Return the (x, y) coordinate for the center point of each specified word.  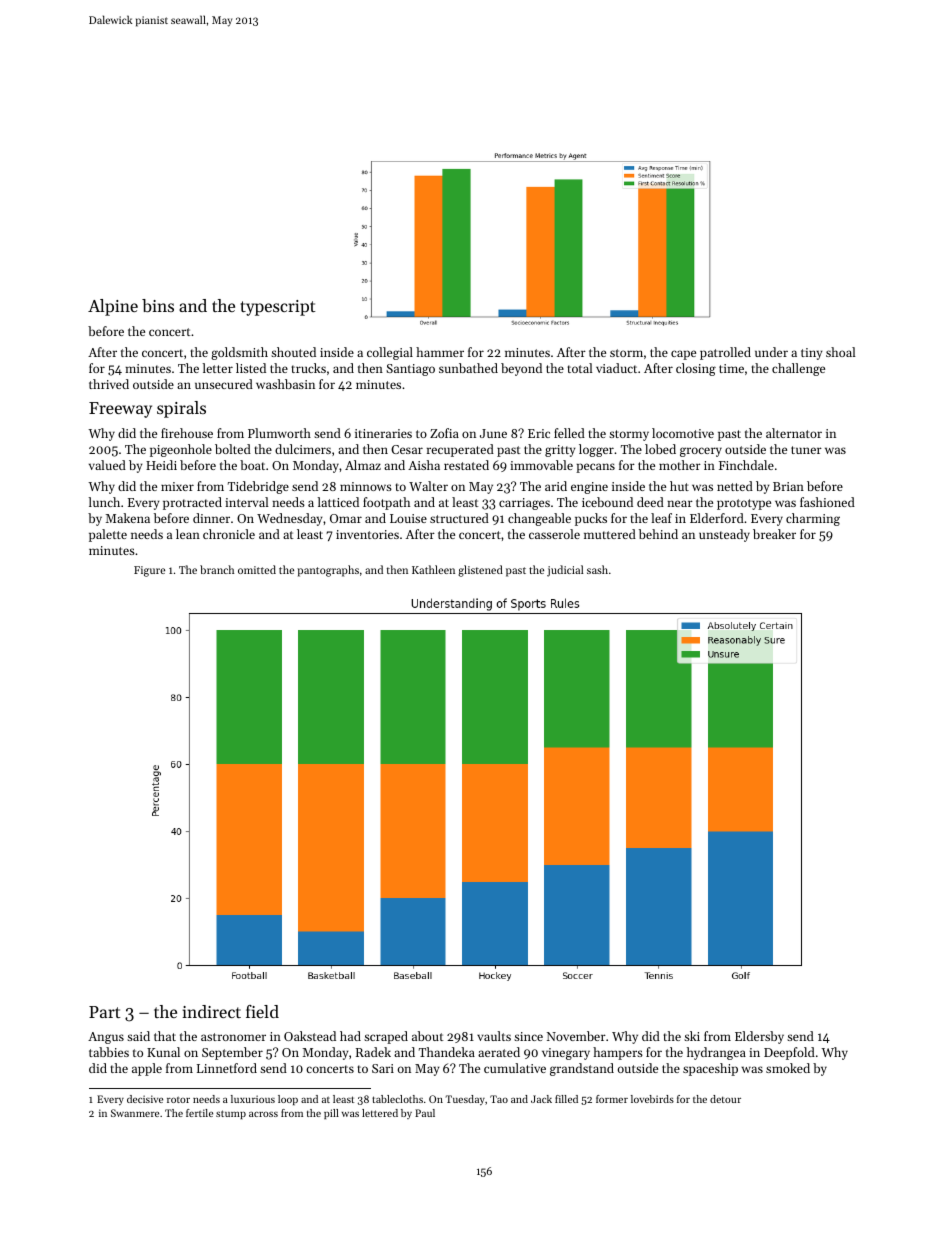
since (528, 1036)
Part (105, 1012)
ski (692, 1036)
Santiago (410, 370)
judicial (565, 571)
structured (459, 518)
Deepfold (789, 1053)
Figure (149, 571)
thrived (109, 384)
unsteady (724, 535)
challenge (798, 369)
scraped (386, 1037)
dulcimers (303, 449)
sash (597, 569)
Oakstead (310, 1036)
